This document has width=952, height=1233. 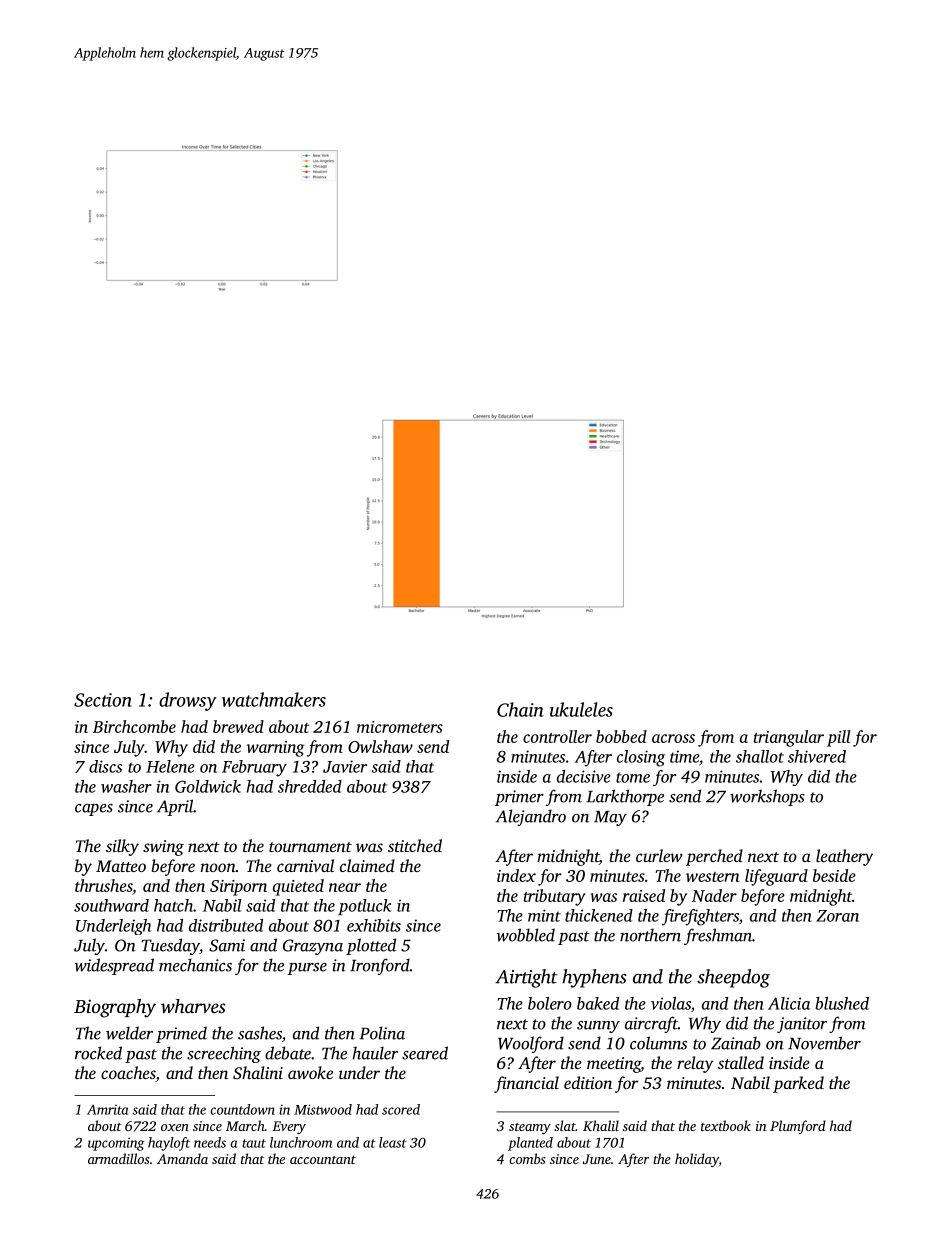 I want to click on screeching, so click(x=224, y=1054).
